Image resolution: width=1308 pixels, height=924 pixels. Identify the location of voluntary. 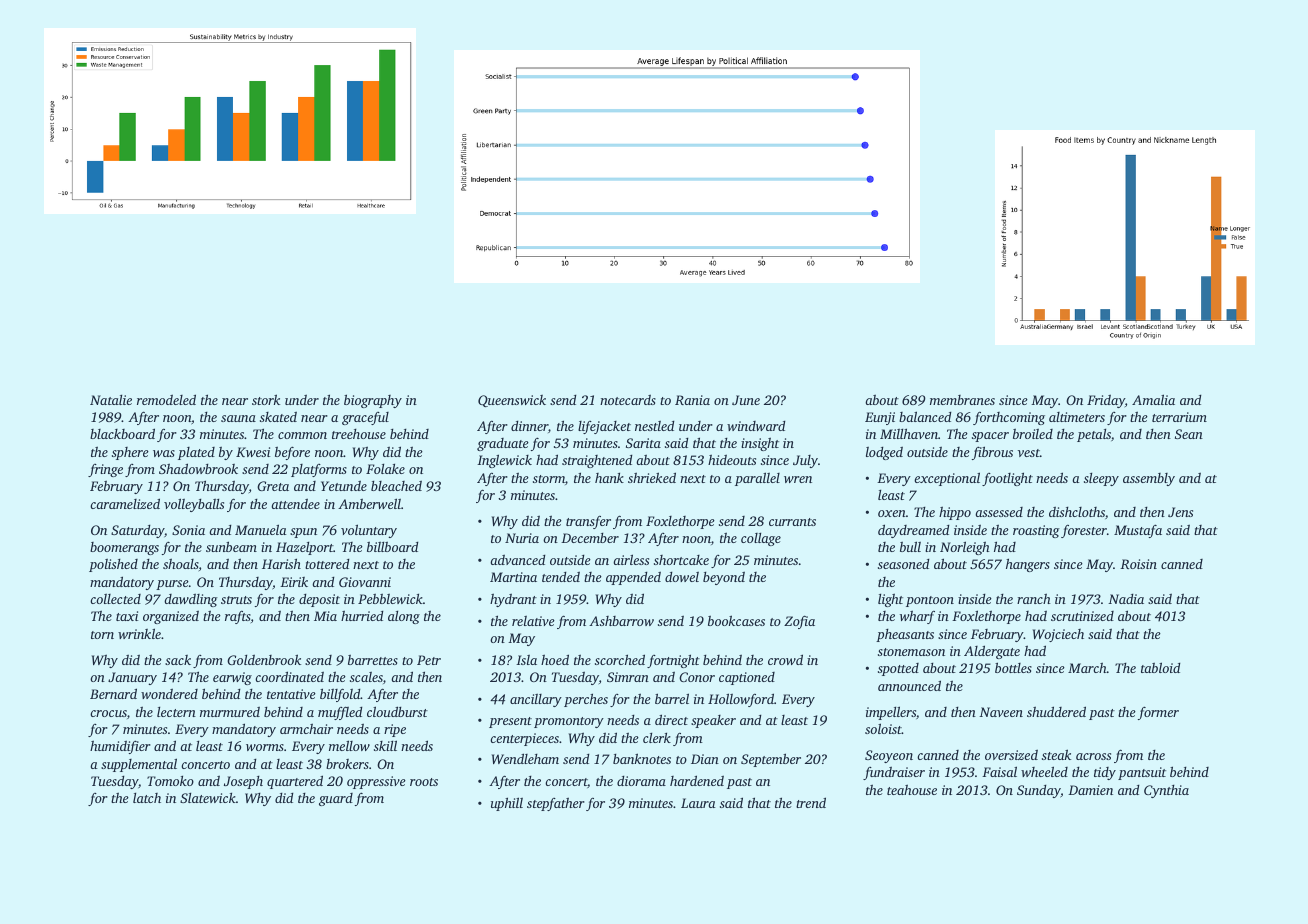
(369, 531).
